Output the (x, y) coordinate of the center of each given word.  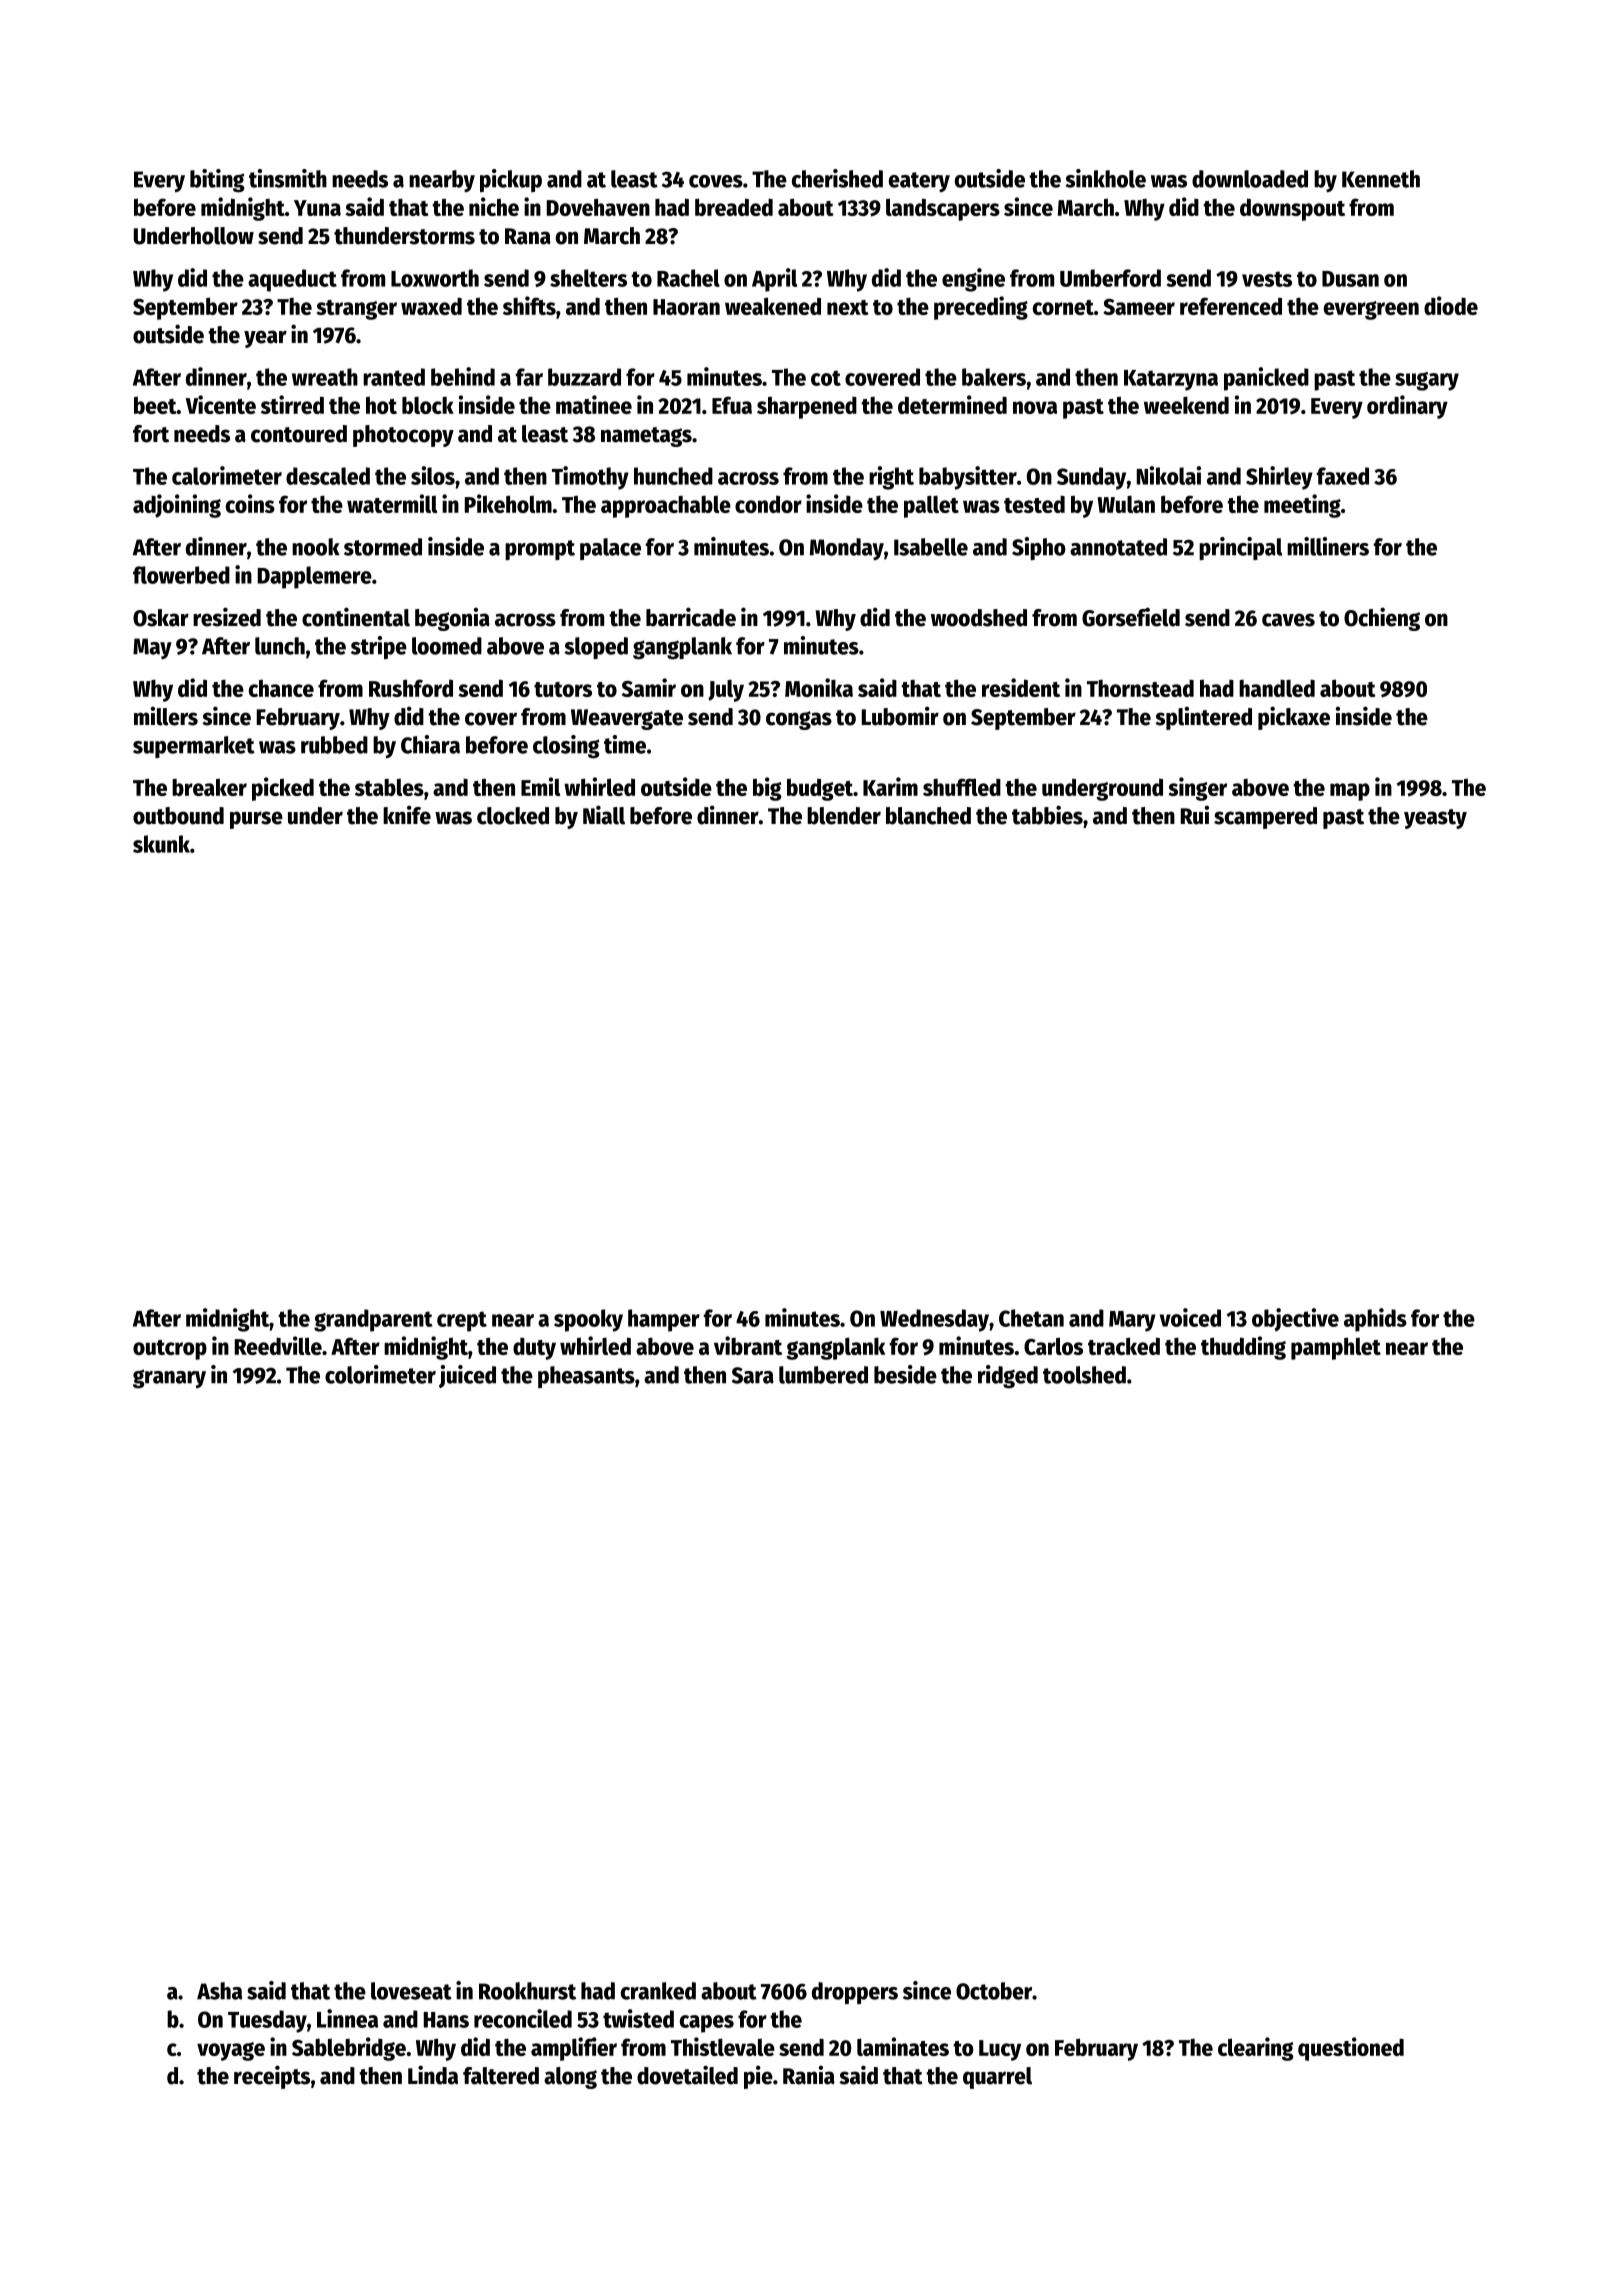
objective (1295, 1319)
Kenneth (1381, 179)
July (726, 691)
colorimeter (380, 1374)
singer (1197, 789)
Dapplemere (315, 577)
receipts (272, 2077)
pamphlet (1336, 1348)
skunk (161, 844)
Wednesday (934, 1320)
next (847, 307)
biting (217, 181)
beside (905, 1374)
